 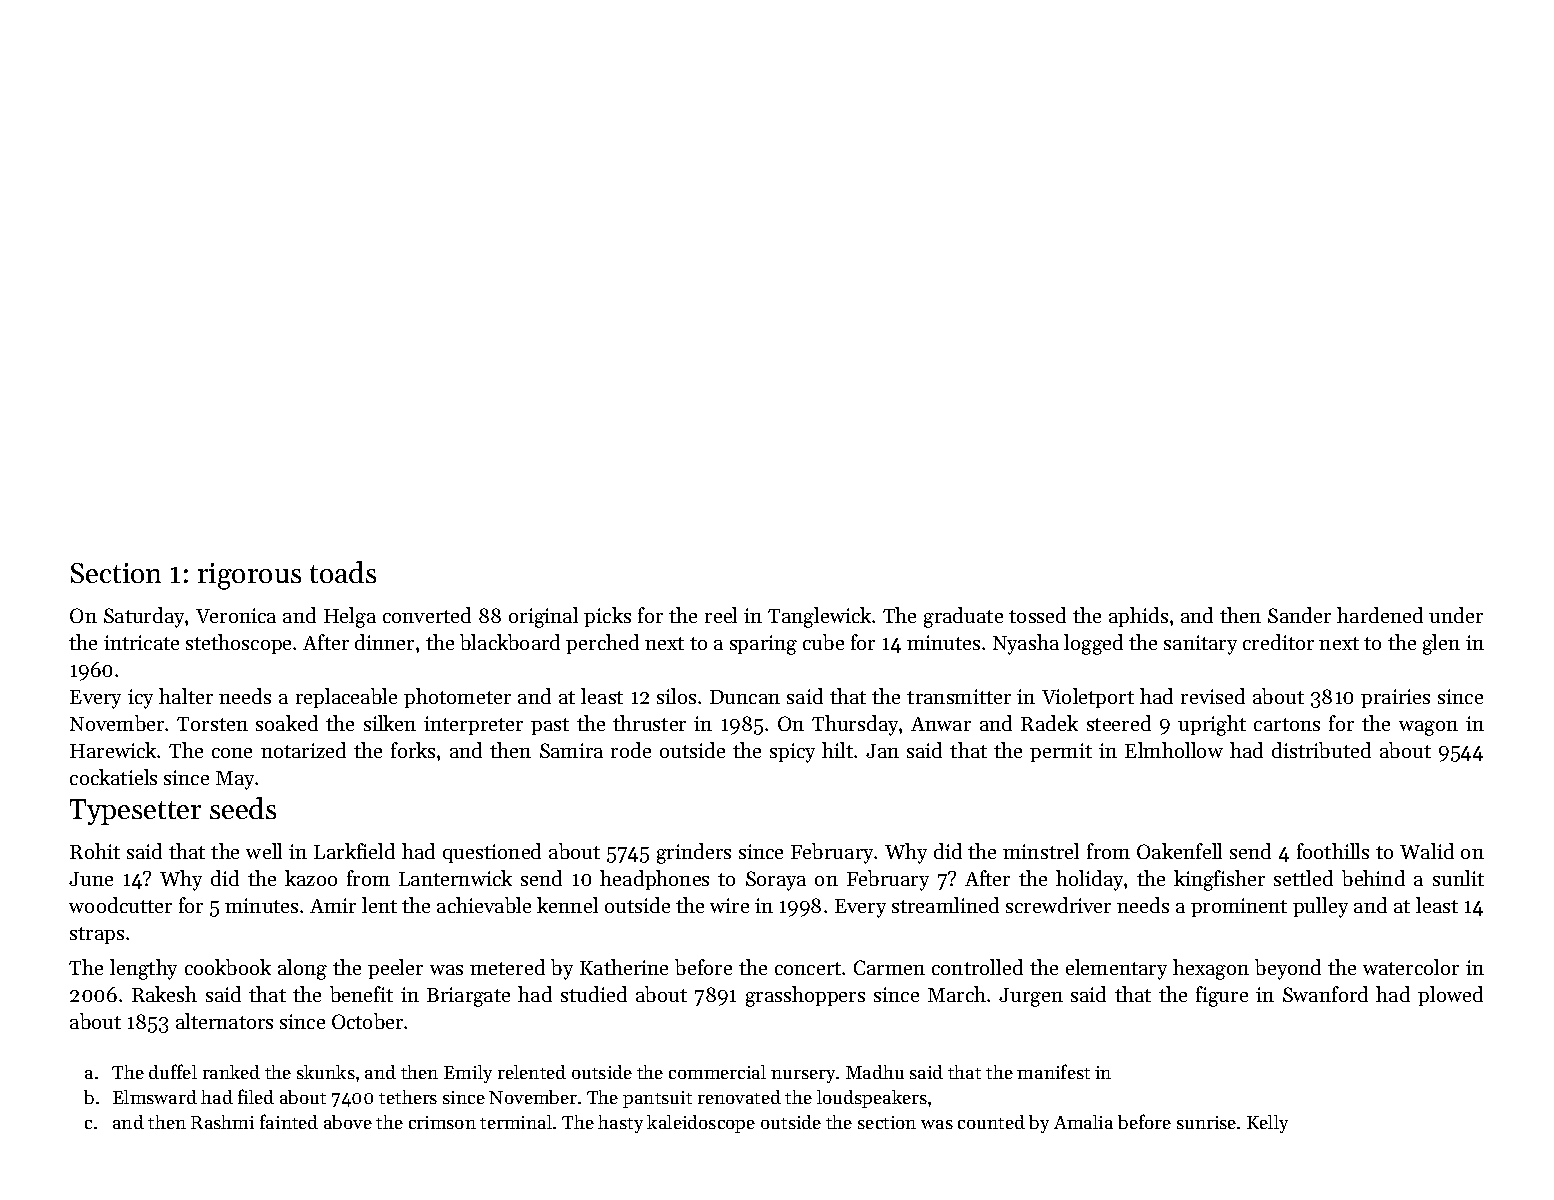 What do you see at coordinates (1299, 615) in the document?
I see `Sander` at bounding box center [1299, 615].
